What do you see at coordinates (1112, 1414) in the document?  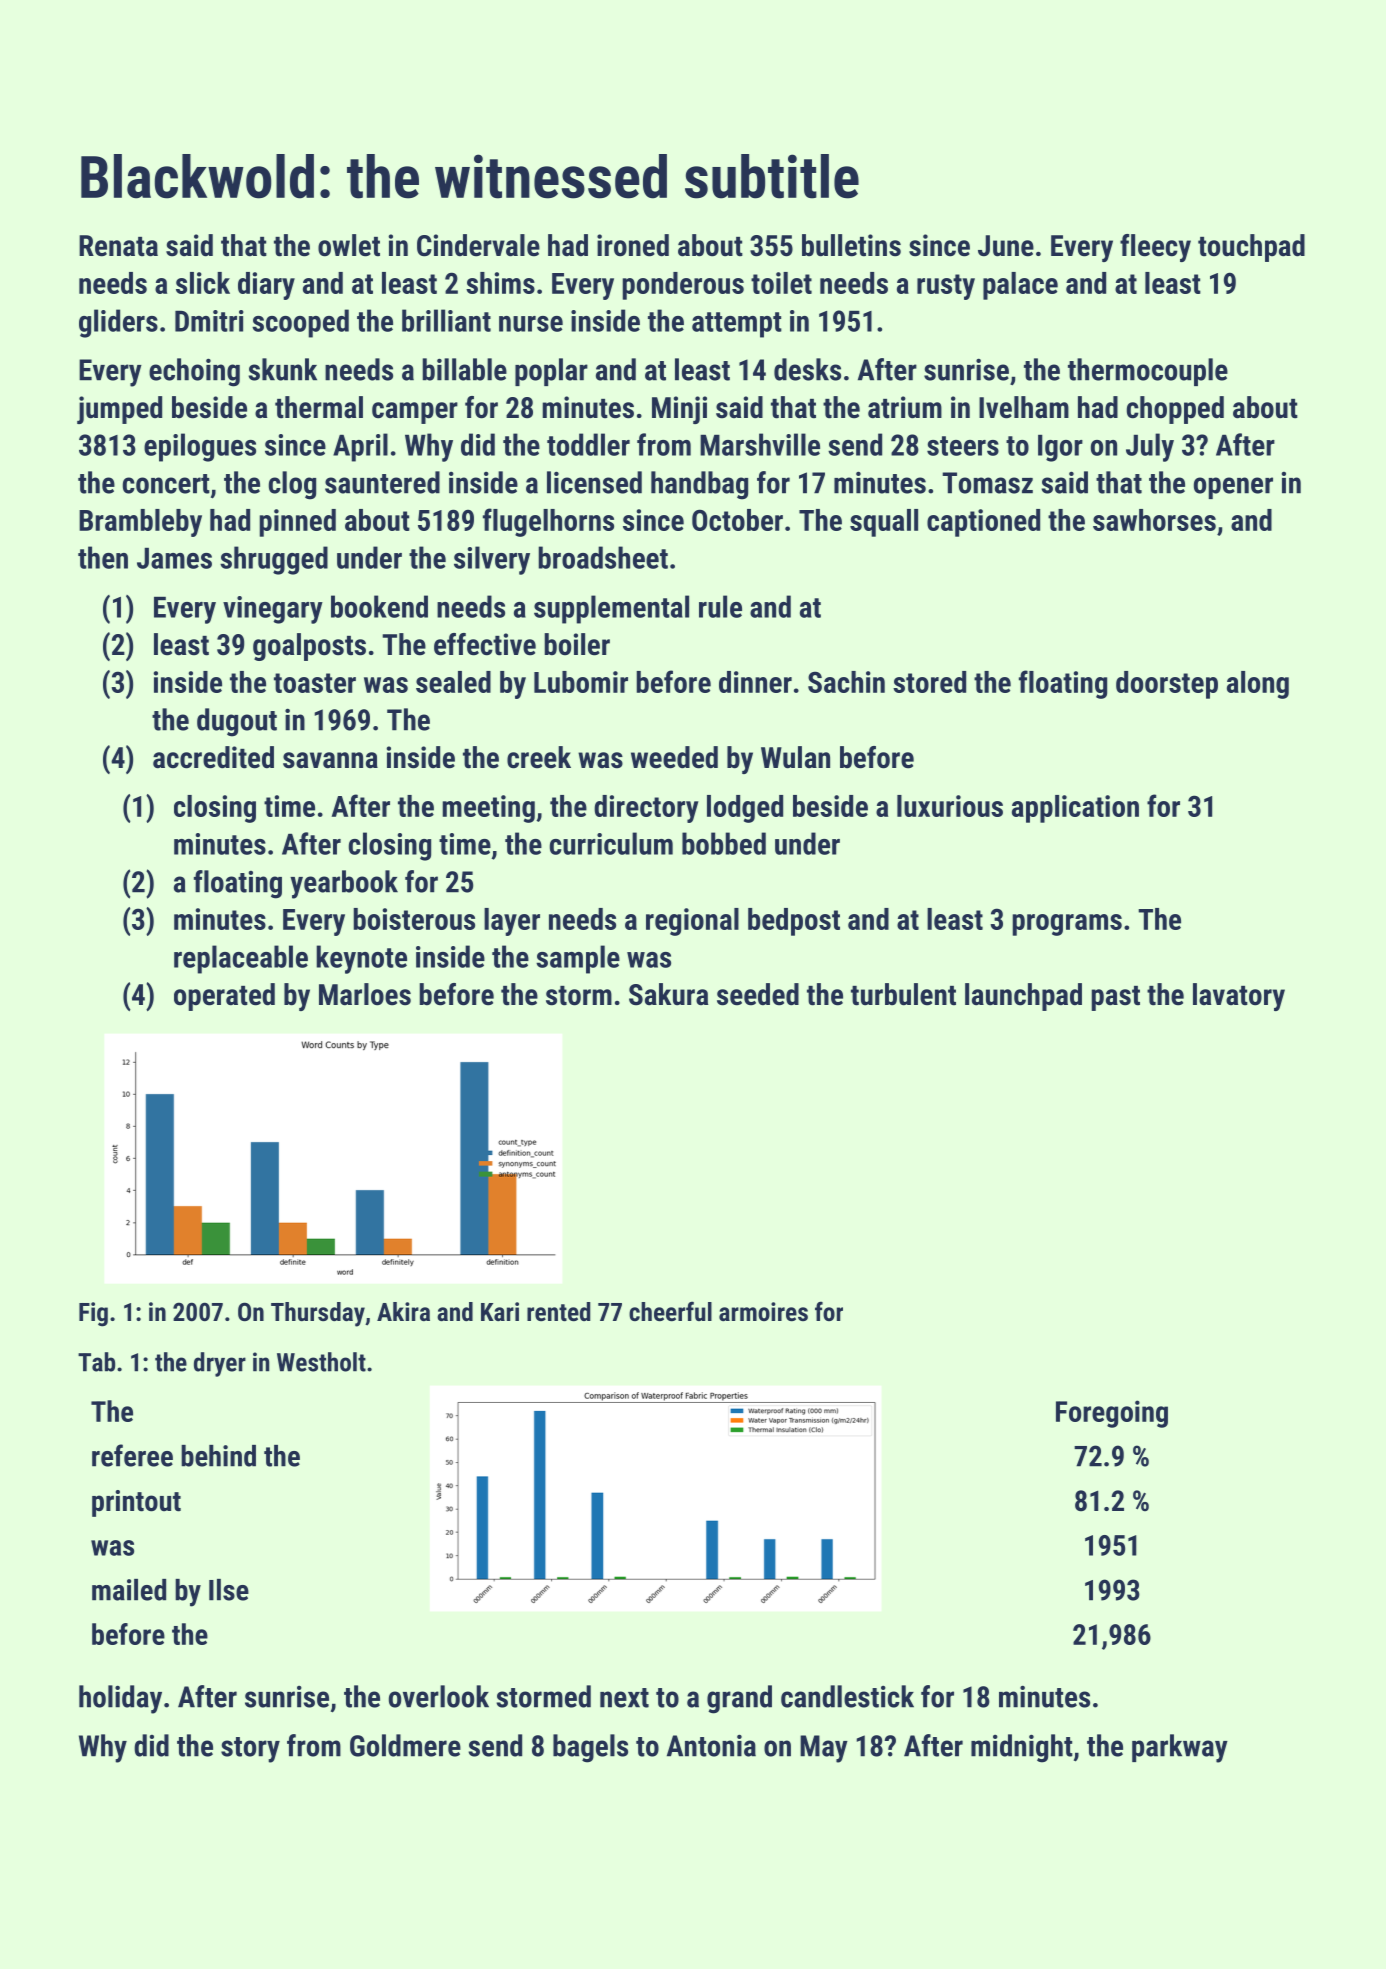 I see `Foregoing` at bounding box center [1112, 1414].
